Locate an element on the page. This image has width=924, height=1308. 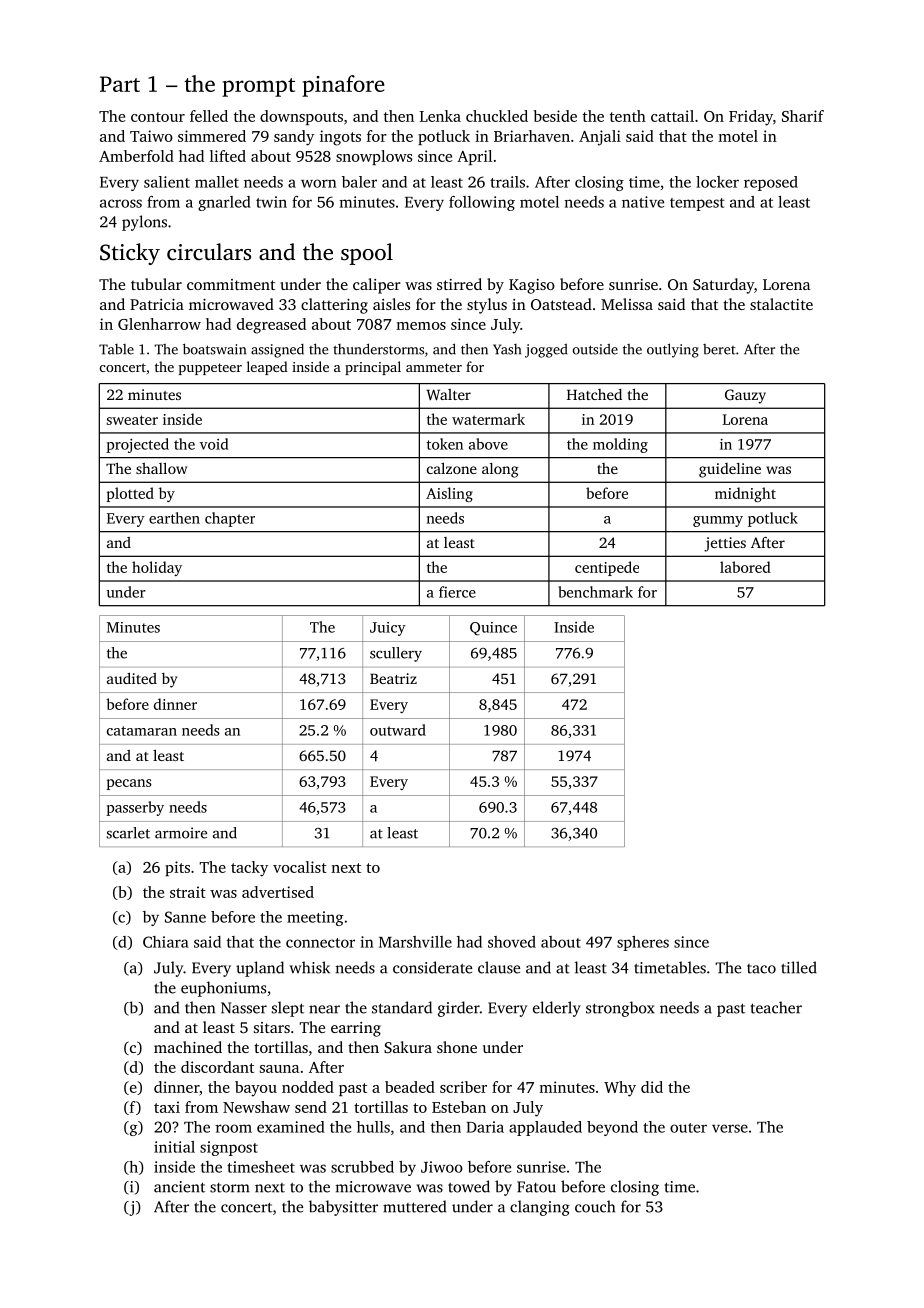
bayou is located at coordinates (256, 1089).
